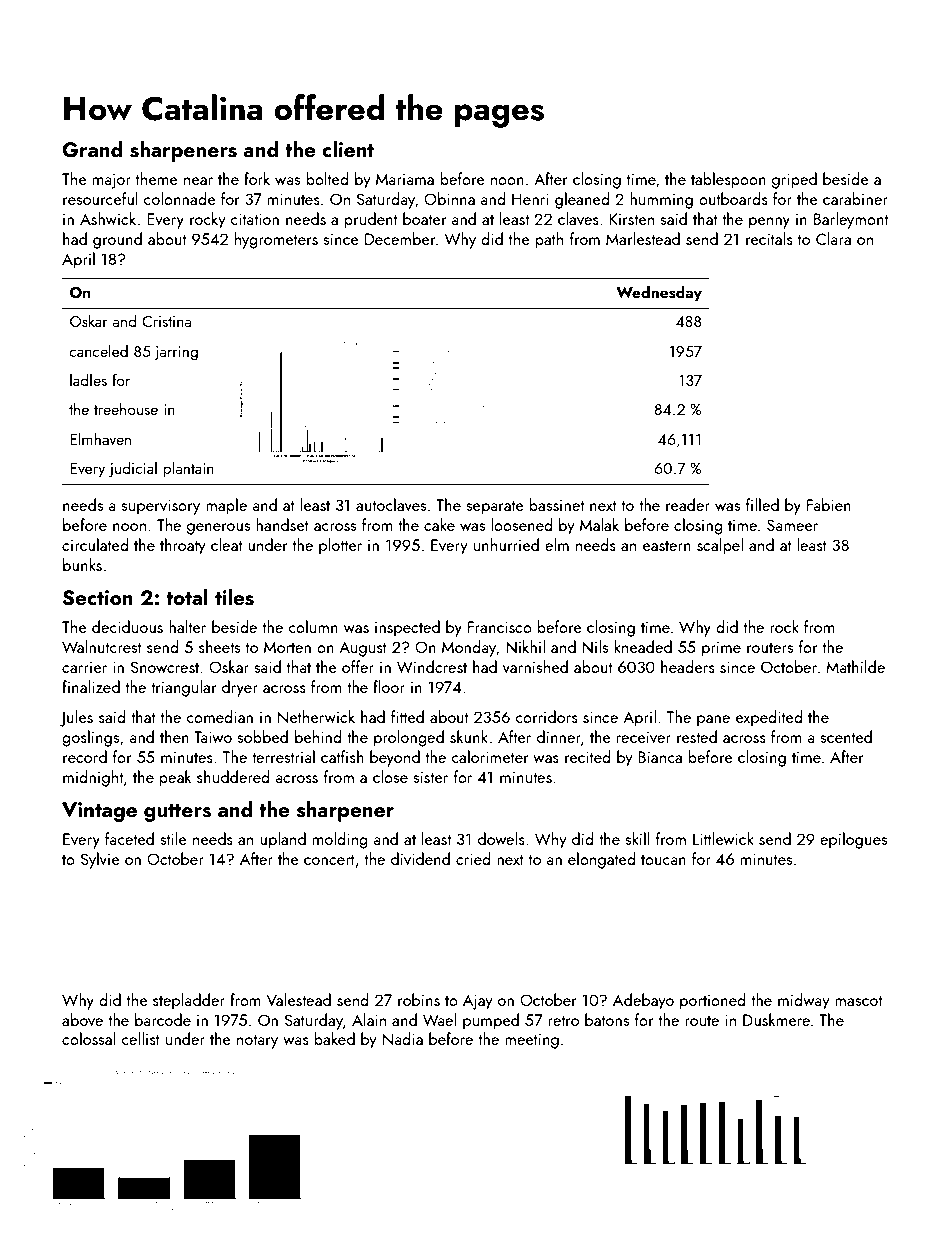  What do you see at coordinates (439, 524) in the page?
I see `cake` at bounding box center [439, 524].
